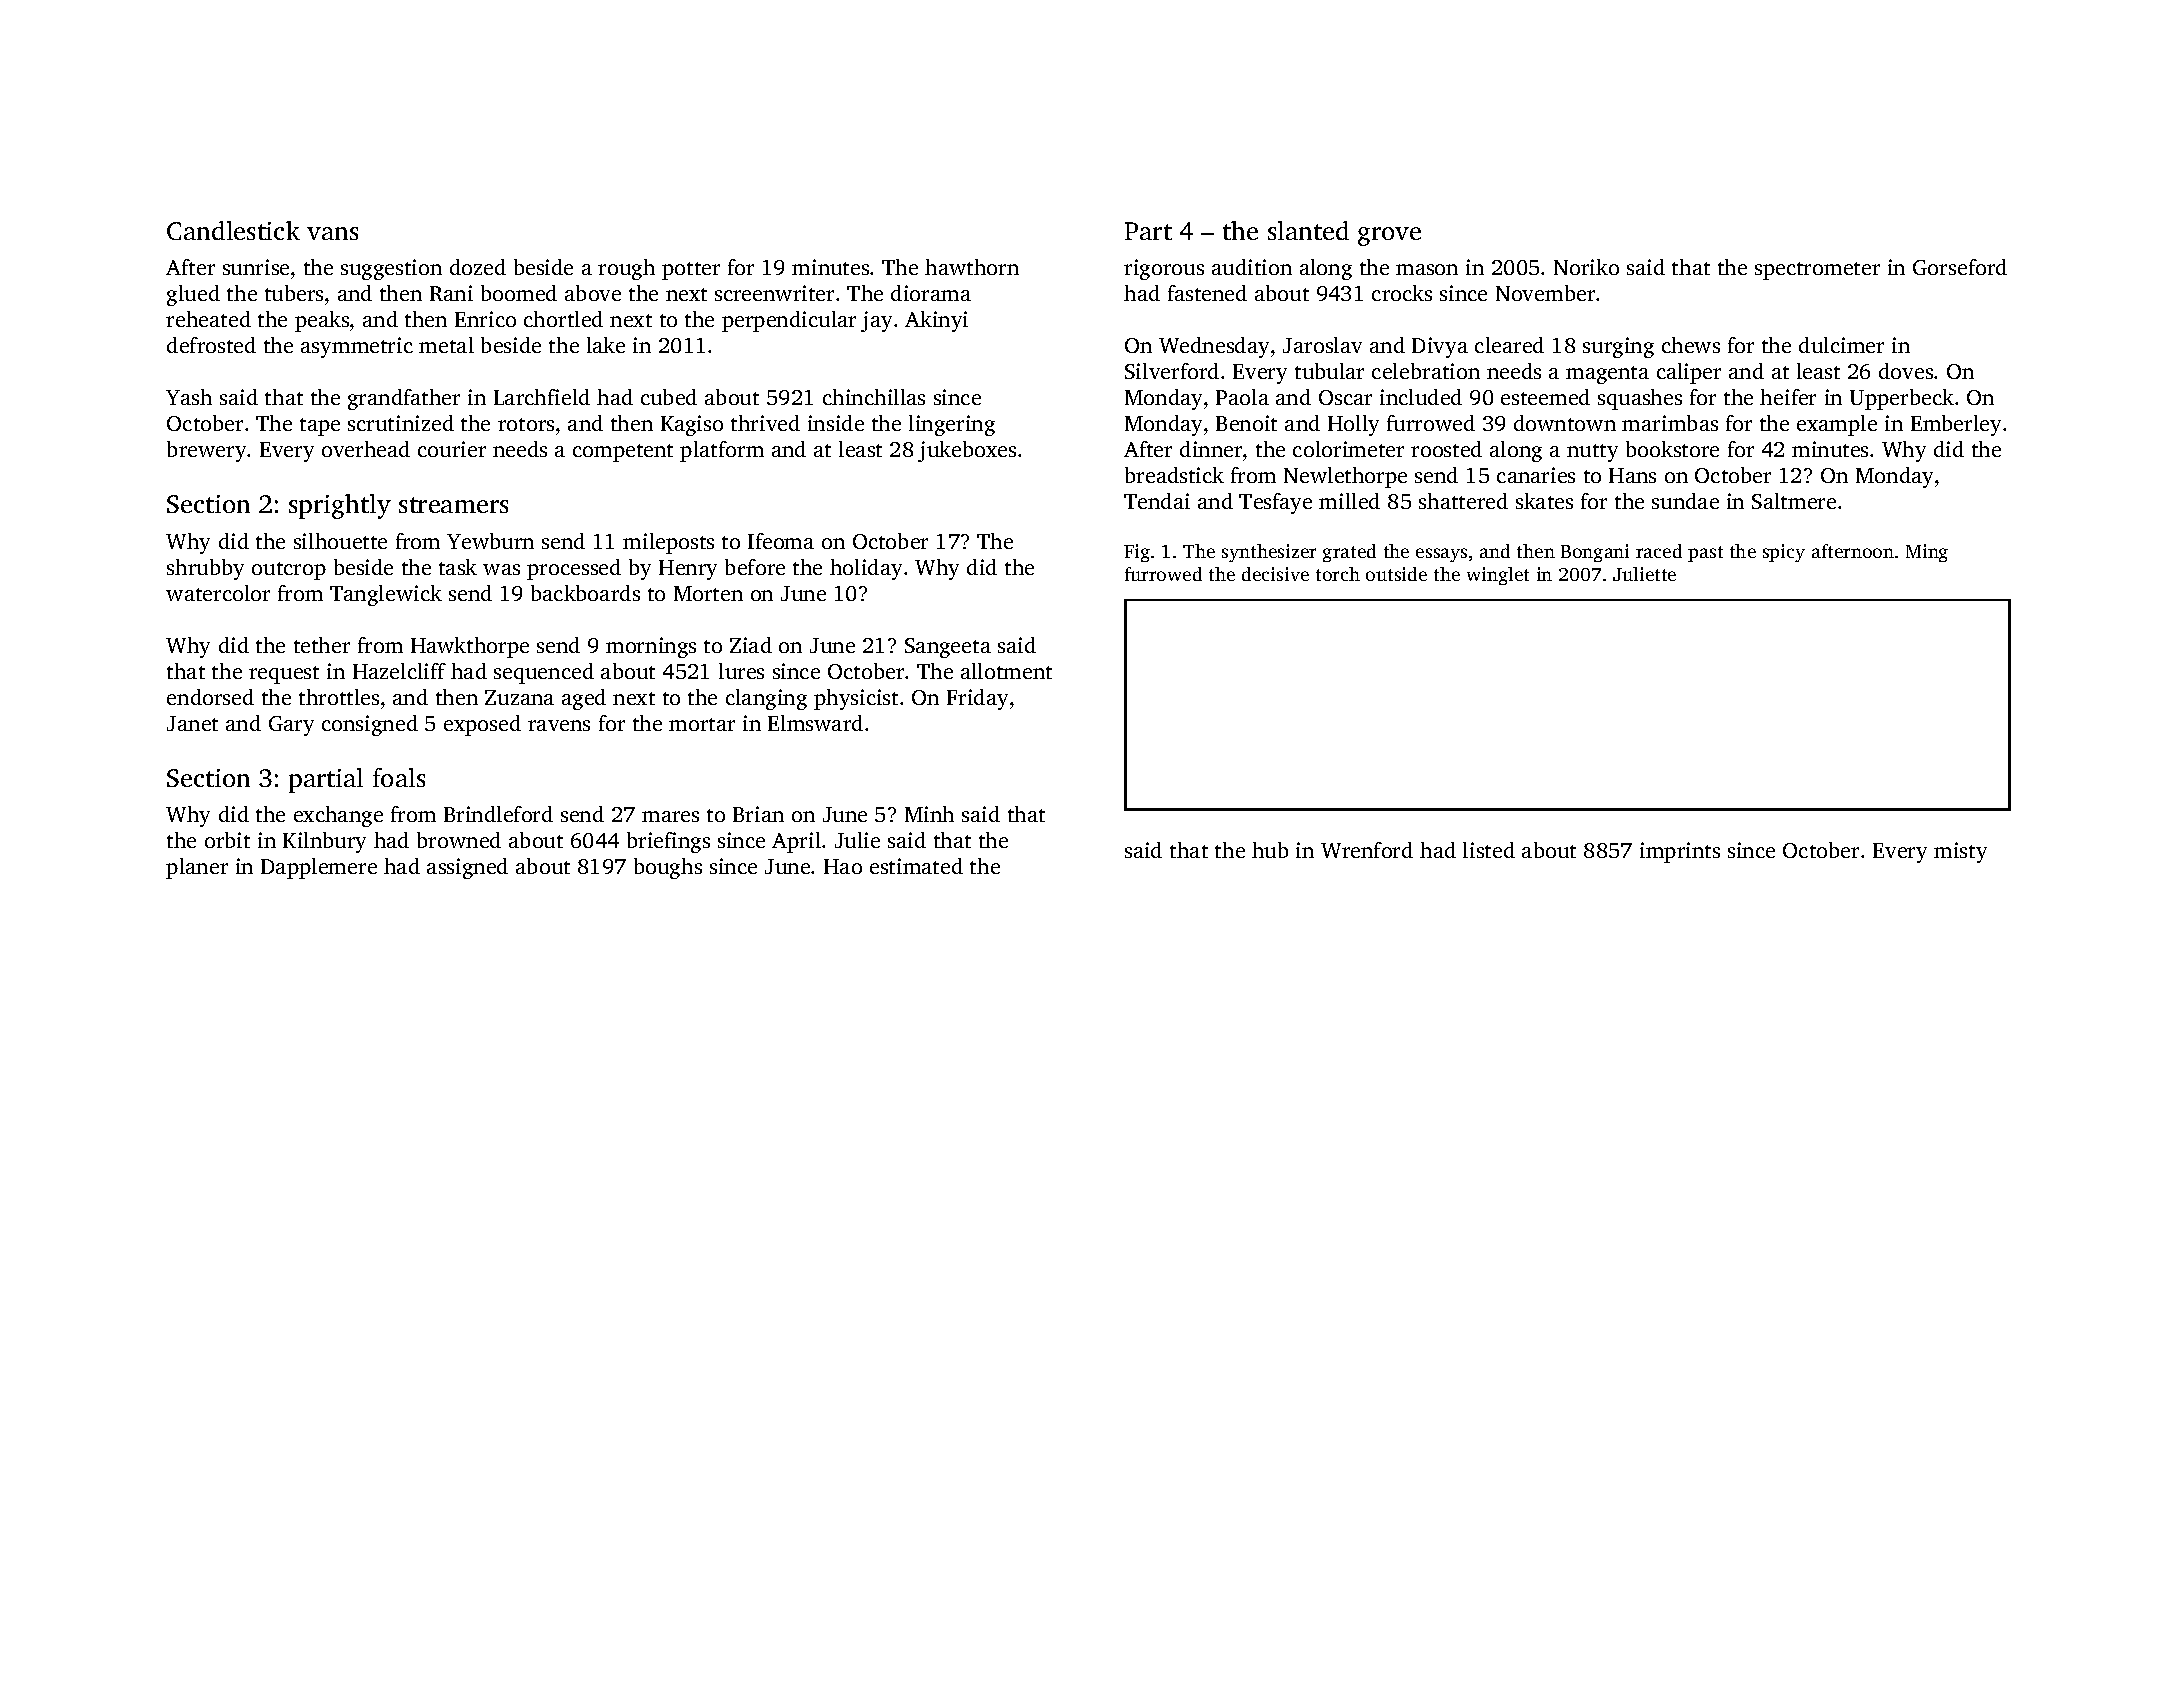  Describe the element at coordinates (206, 451) in the image. I see `brewery` at that location.
